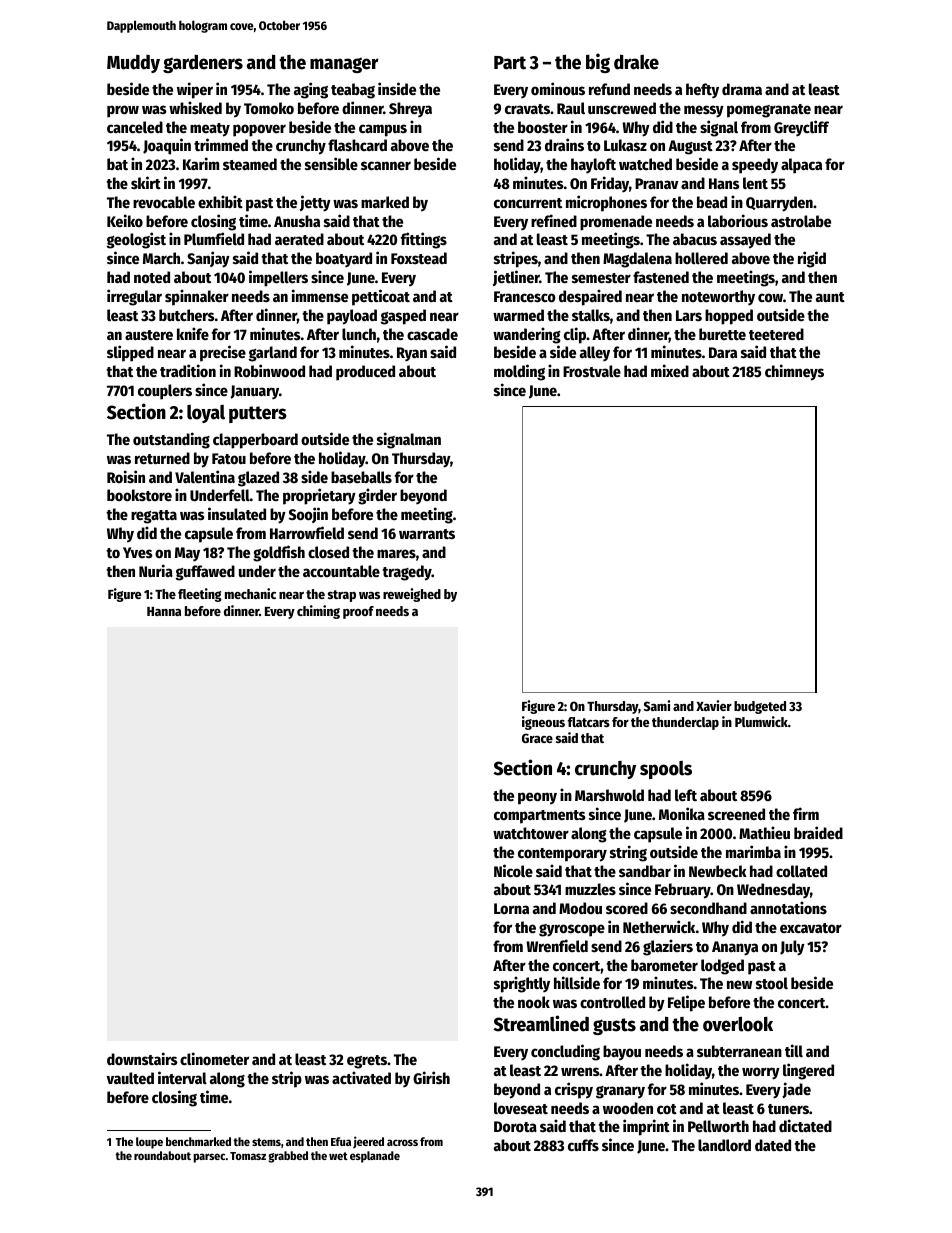  What do you see at coordinates (760, 707) in the page?
I see `budgeted` at bounding box center [760, 707].
